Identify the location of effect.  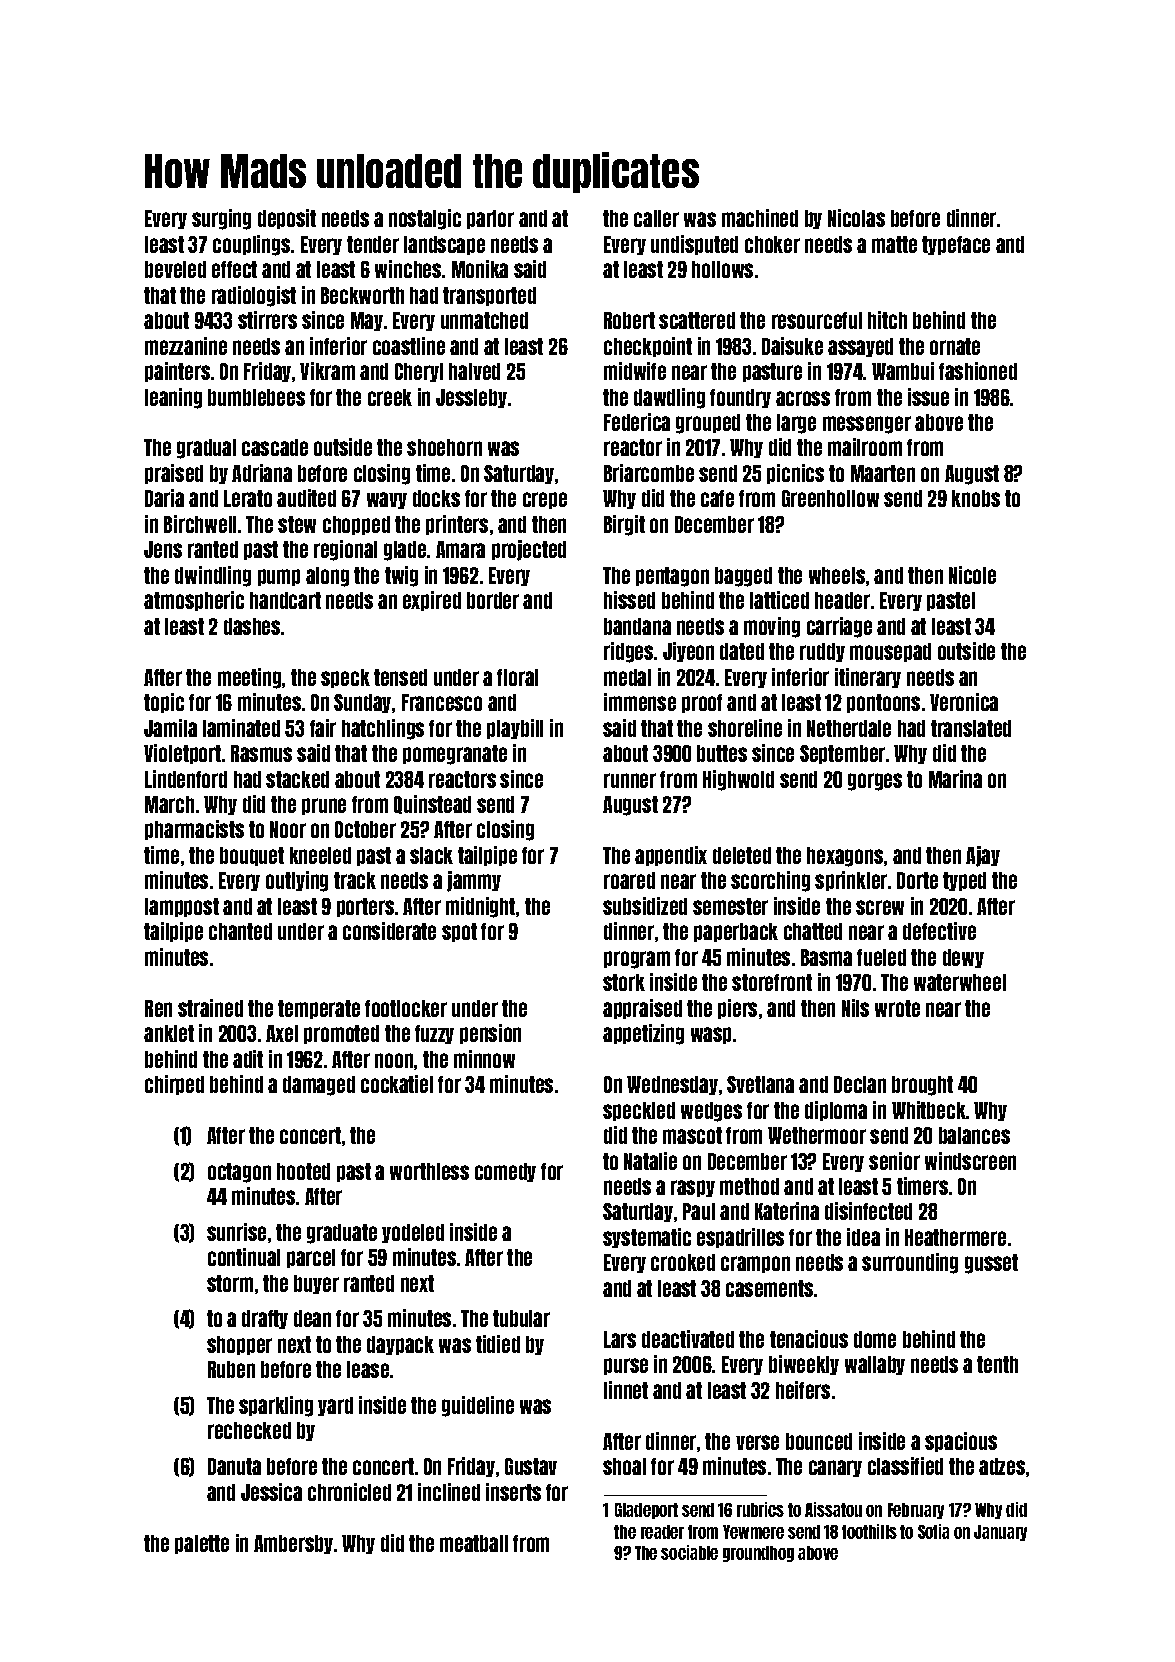
(234, 269).
